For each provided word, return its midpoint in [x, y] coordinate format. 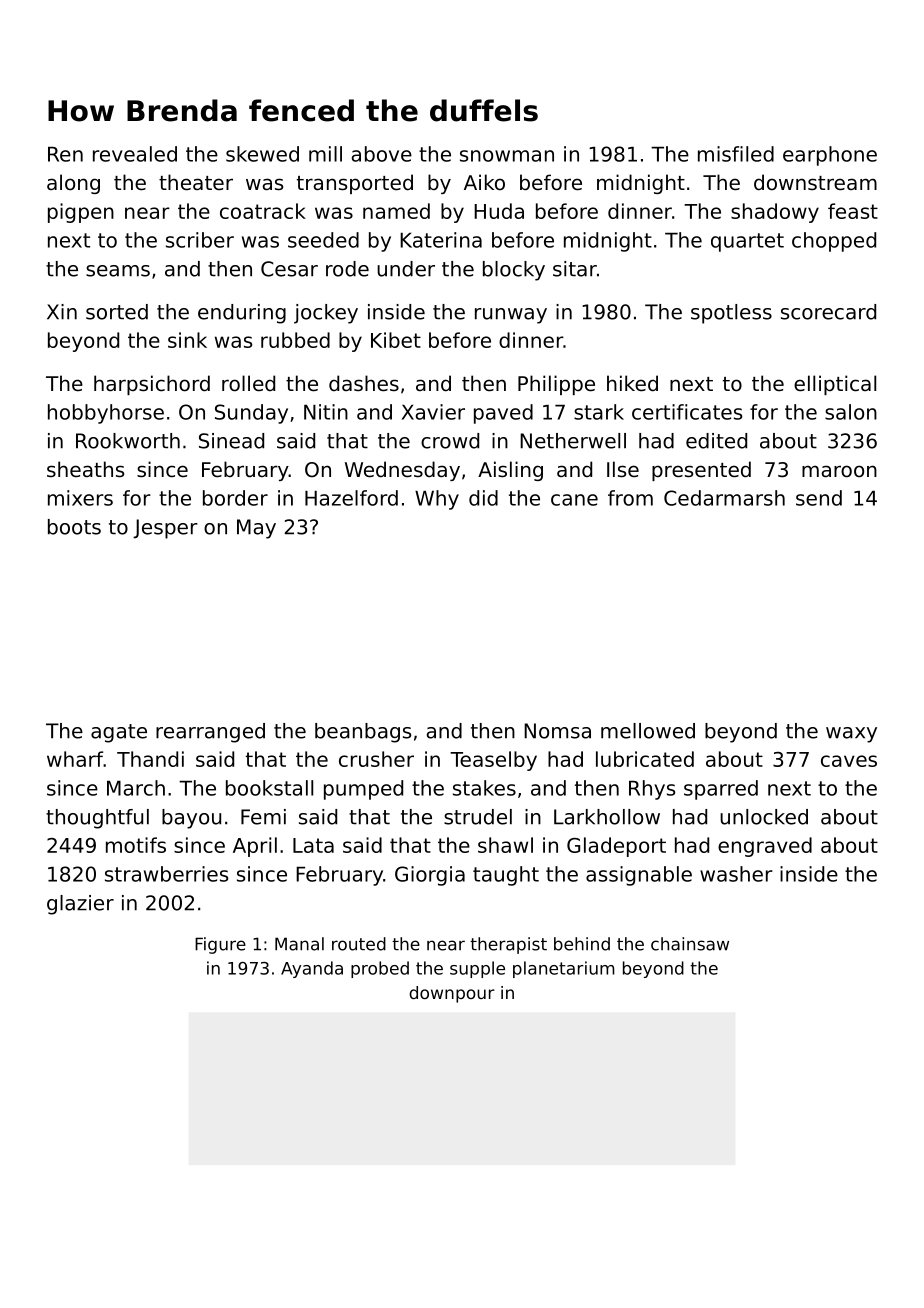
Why [437, 500]
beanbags [363, 733]
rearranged [210, 733]
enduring [242, 314]
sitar [575, 269]
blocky [514, 271]
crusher [376, 759]
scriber [200, 240]
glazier [80, 905]
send [819, 498]
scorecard [828, 312]
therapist [508, 945]
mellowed [648, 731]
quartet [747, 242]
